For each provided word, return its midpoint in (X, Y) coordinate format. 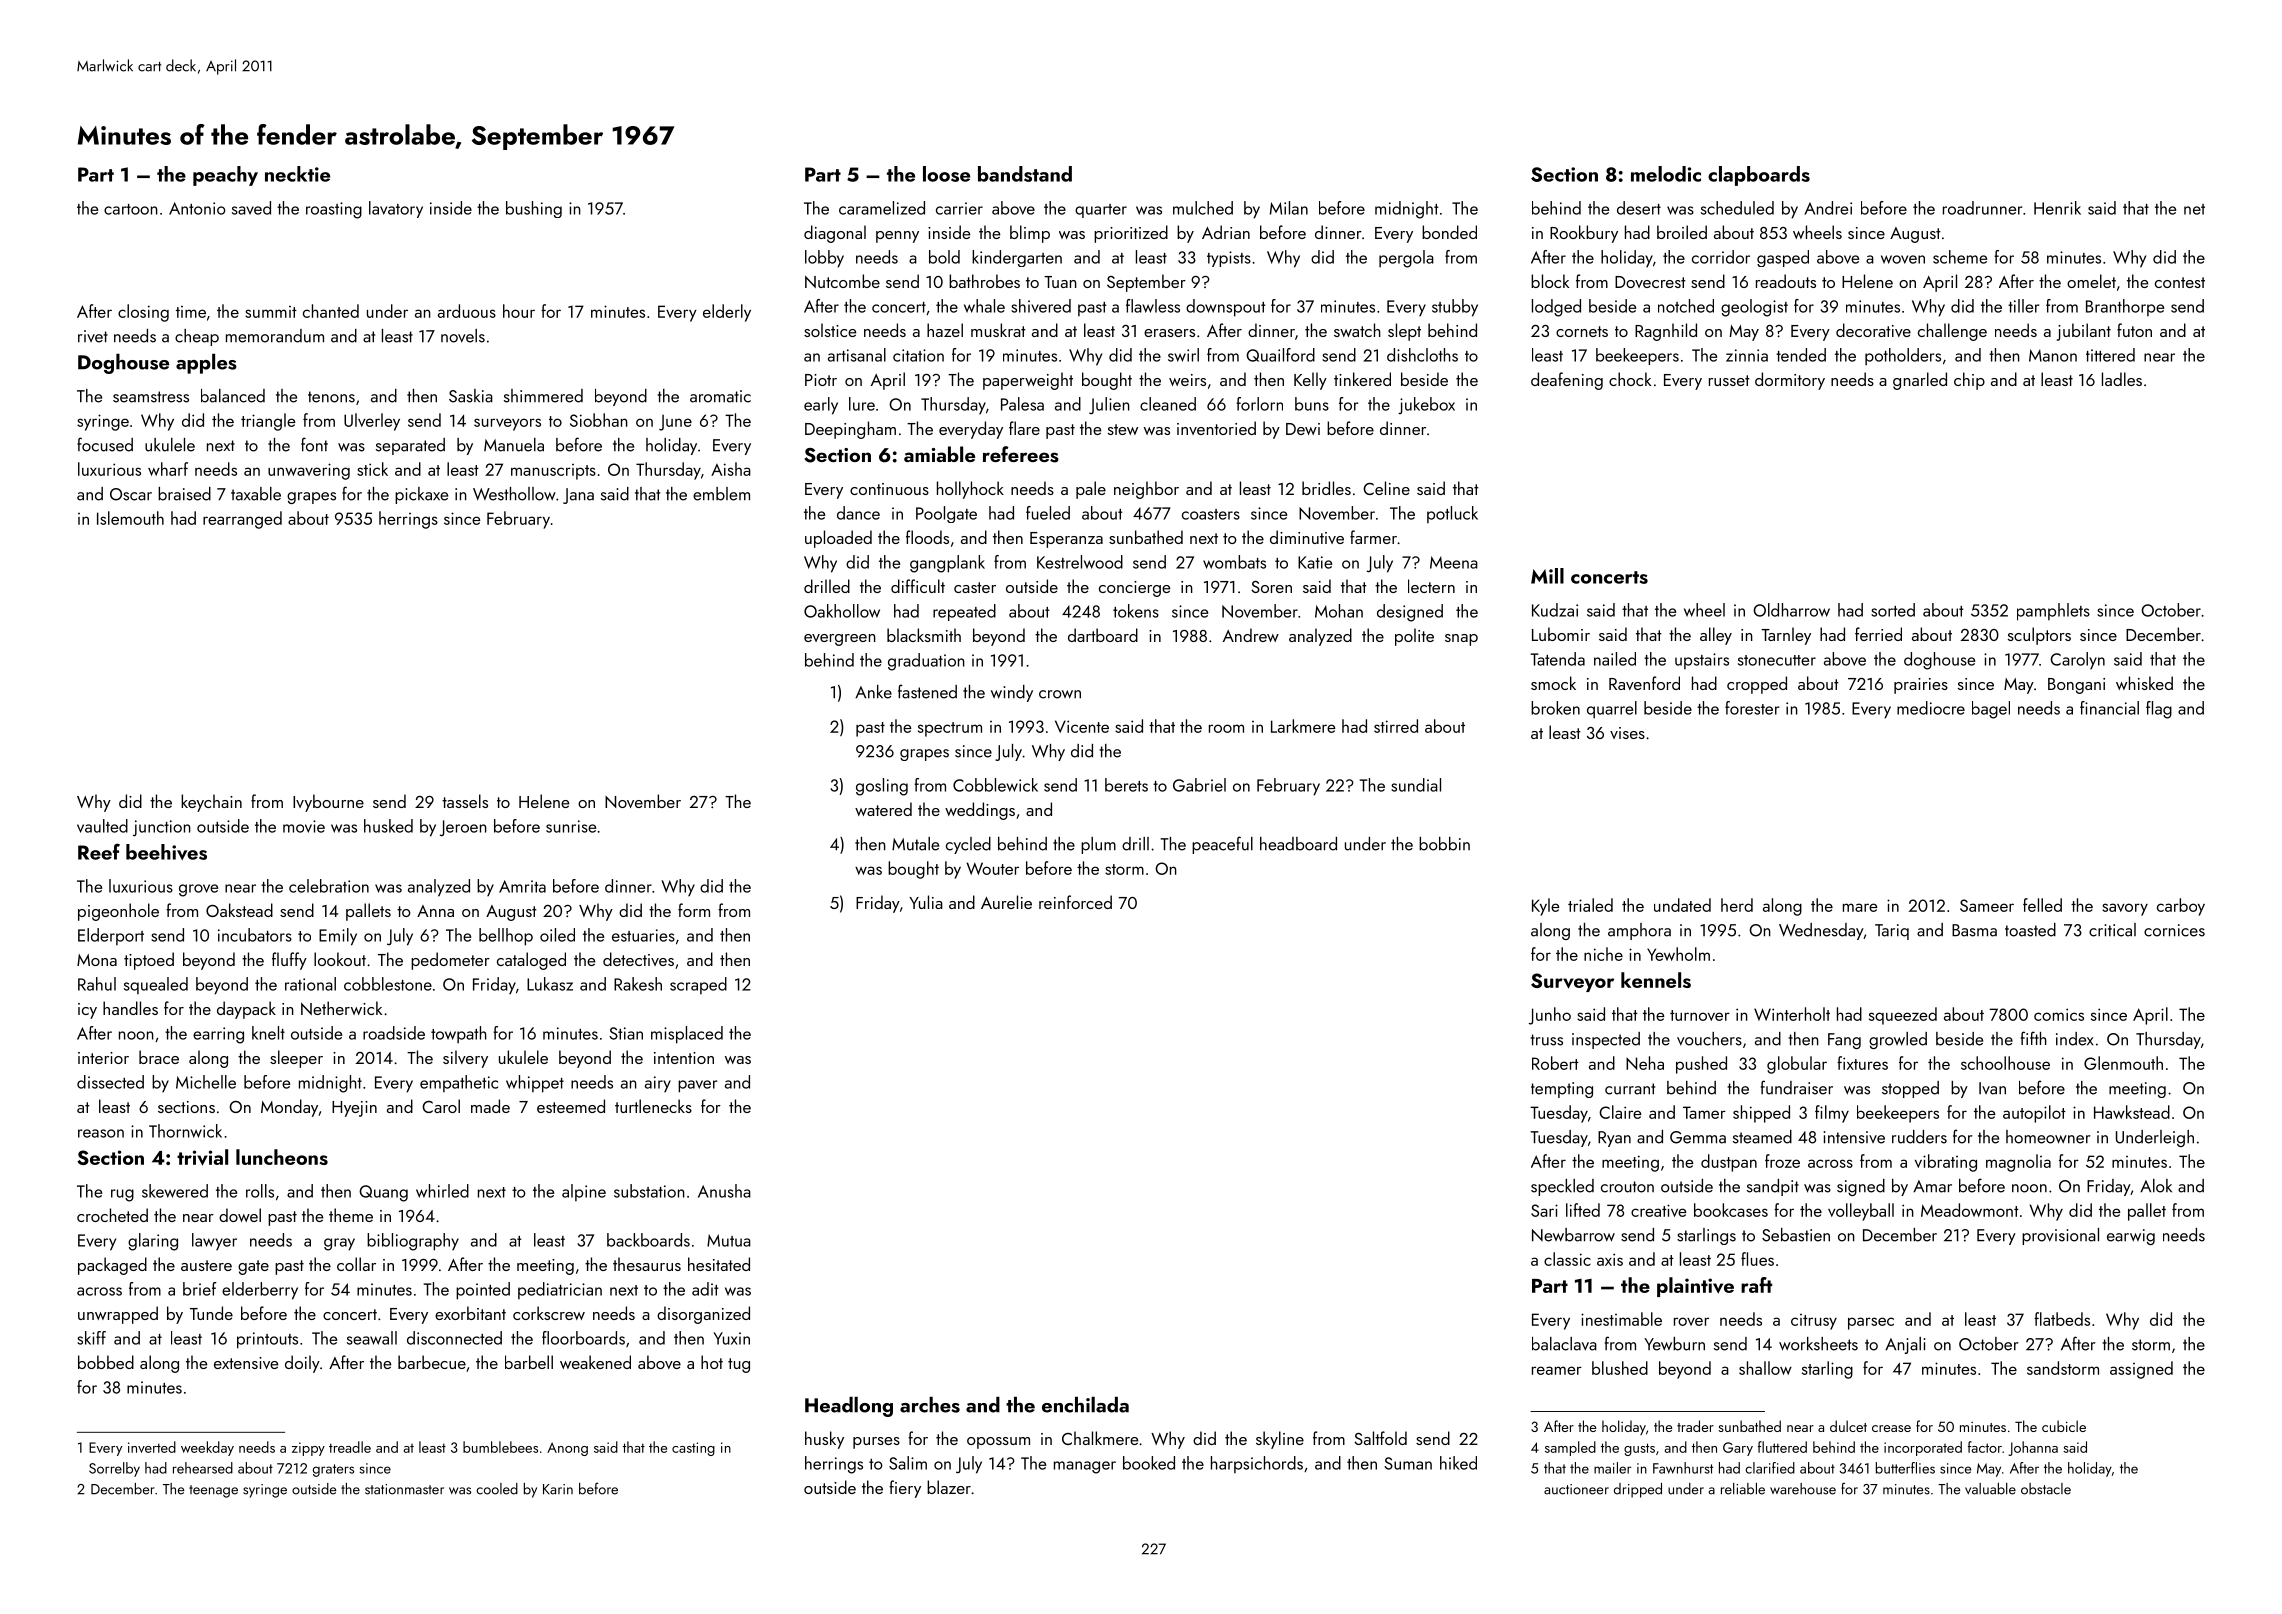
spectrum (950, 729)
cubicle (2064, 1426)
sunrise (571, 826)
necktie (297, 174)
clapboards (1759, 176)
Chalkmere (1100, 1438)
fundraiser (1797, 1087)
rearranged (242, 520)
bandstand (1025, 174)
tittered (2110, 355)
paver (697, 1086)
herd (1737, 905)
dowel (240, 1215)
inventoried (1216, 428)
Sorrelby (114, 1469)
